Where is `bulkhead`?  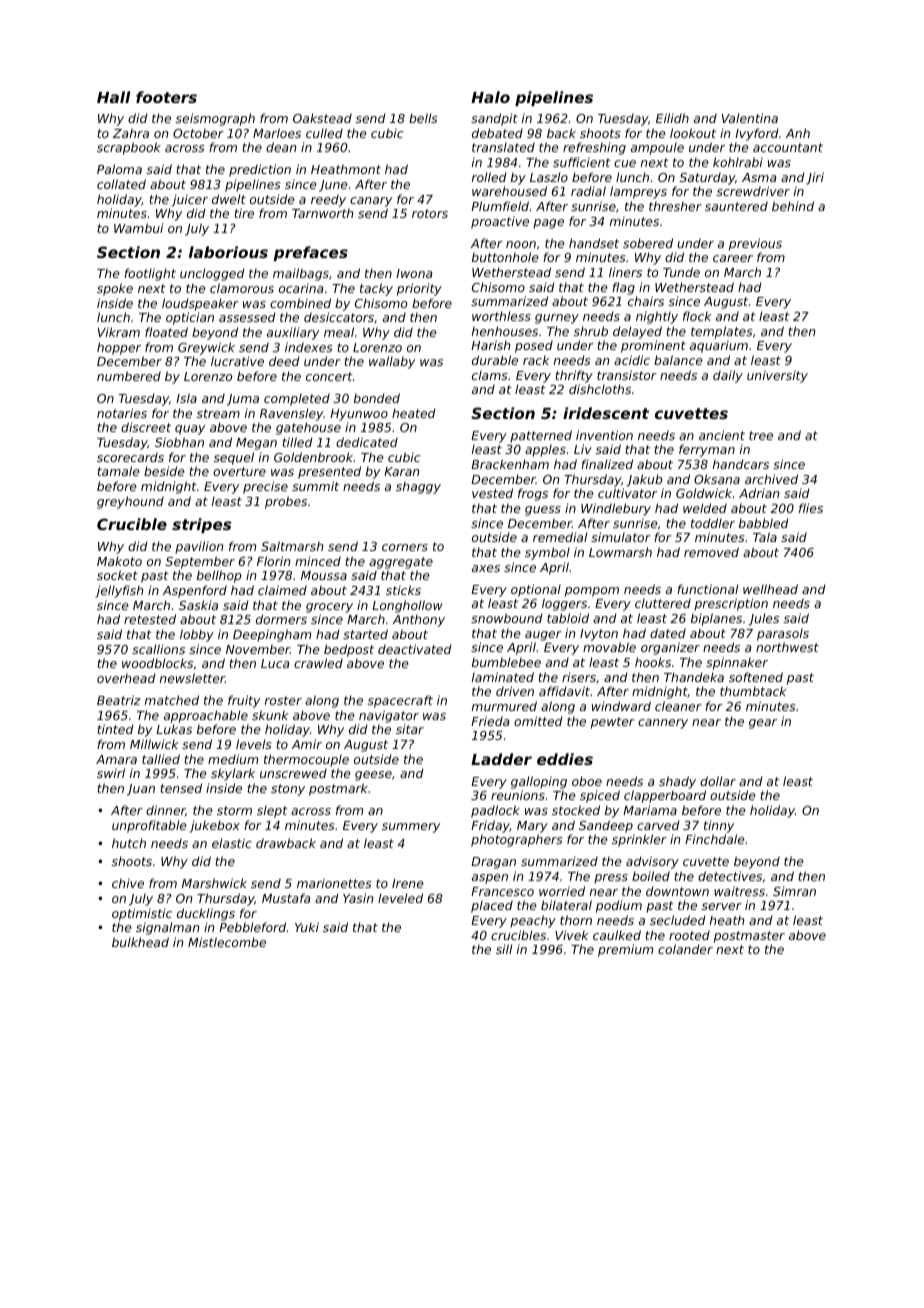 bulkhead is located at coordinates (140, 942).
